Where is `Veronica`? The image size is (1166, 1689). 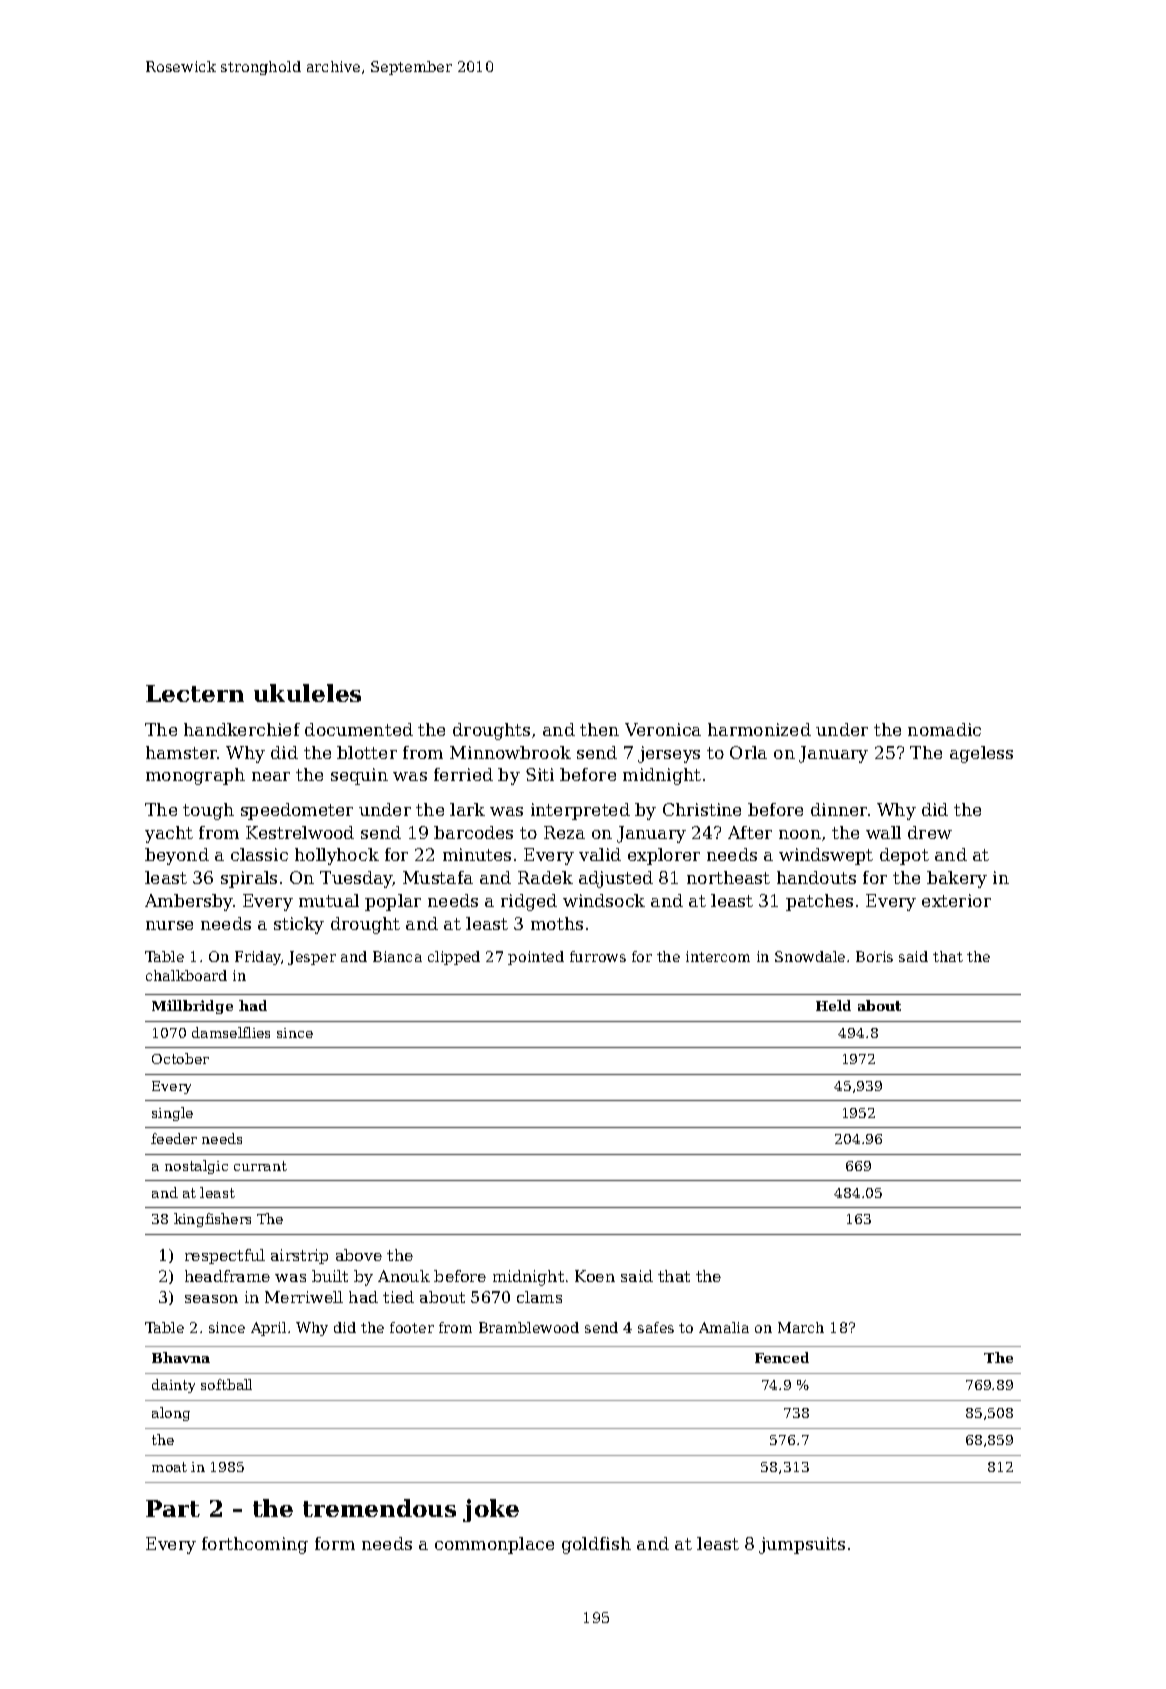 Veronica is located at coordinates (663, 729).
